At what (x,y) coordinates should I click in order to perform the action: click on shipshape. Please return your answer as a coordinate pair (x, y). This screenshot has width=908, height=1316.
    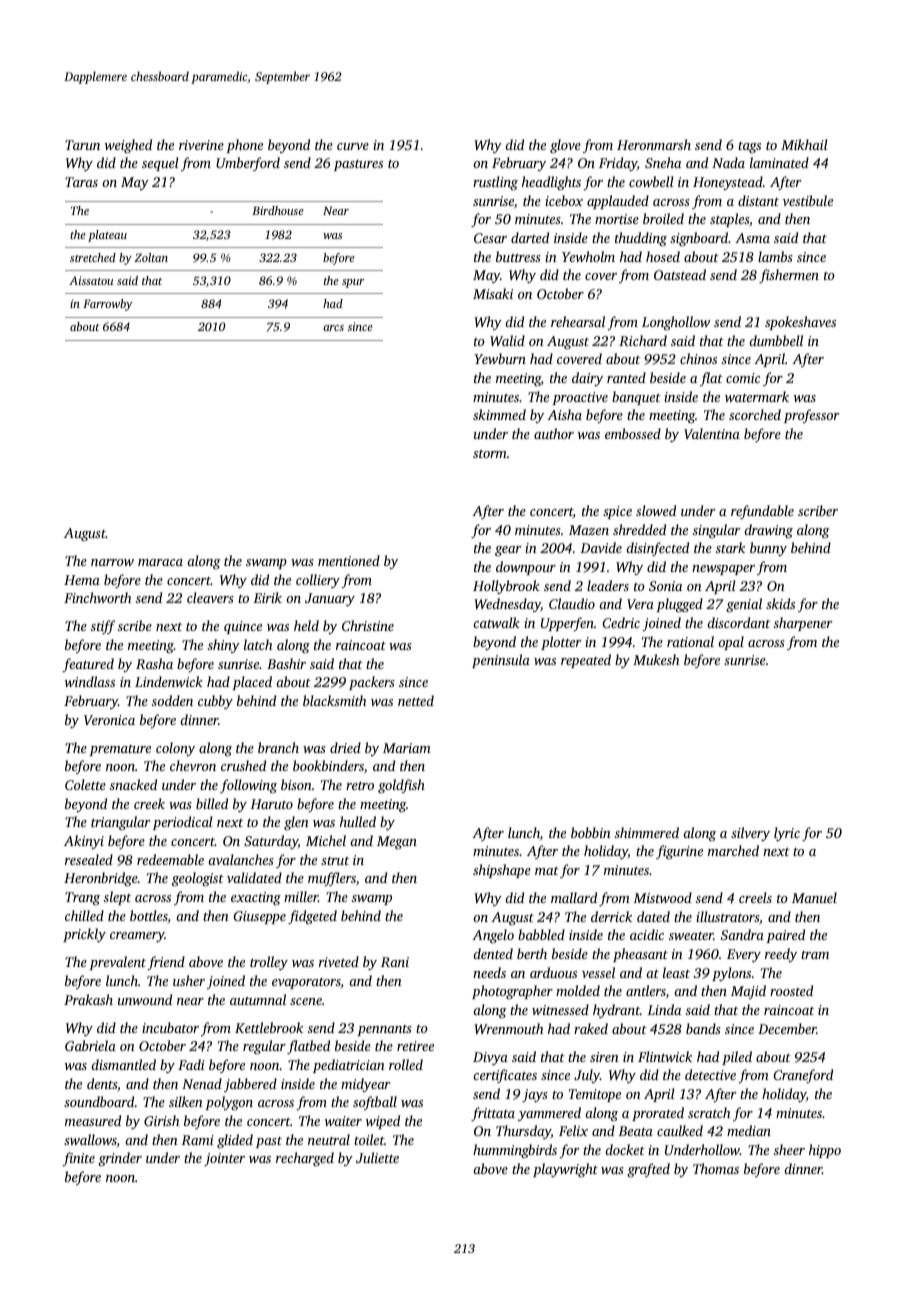
    Looking at the image, I should click on (502, 871).
